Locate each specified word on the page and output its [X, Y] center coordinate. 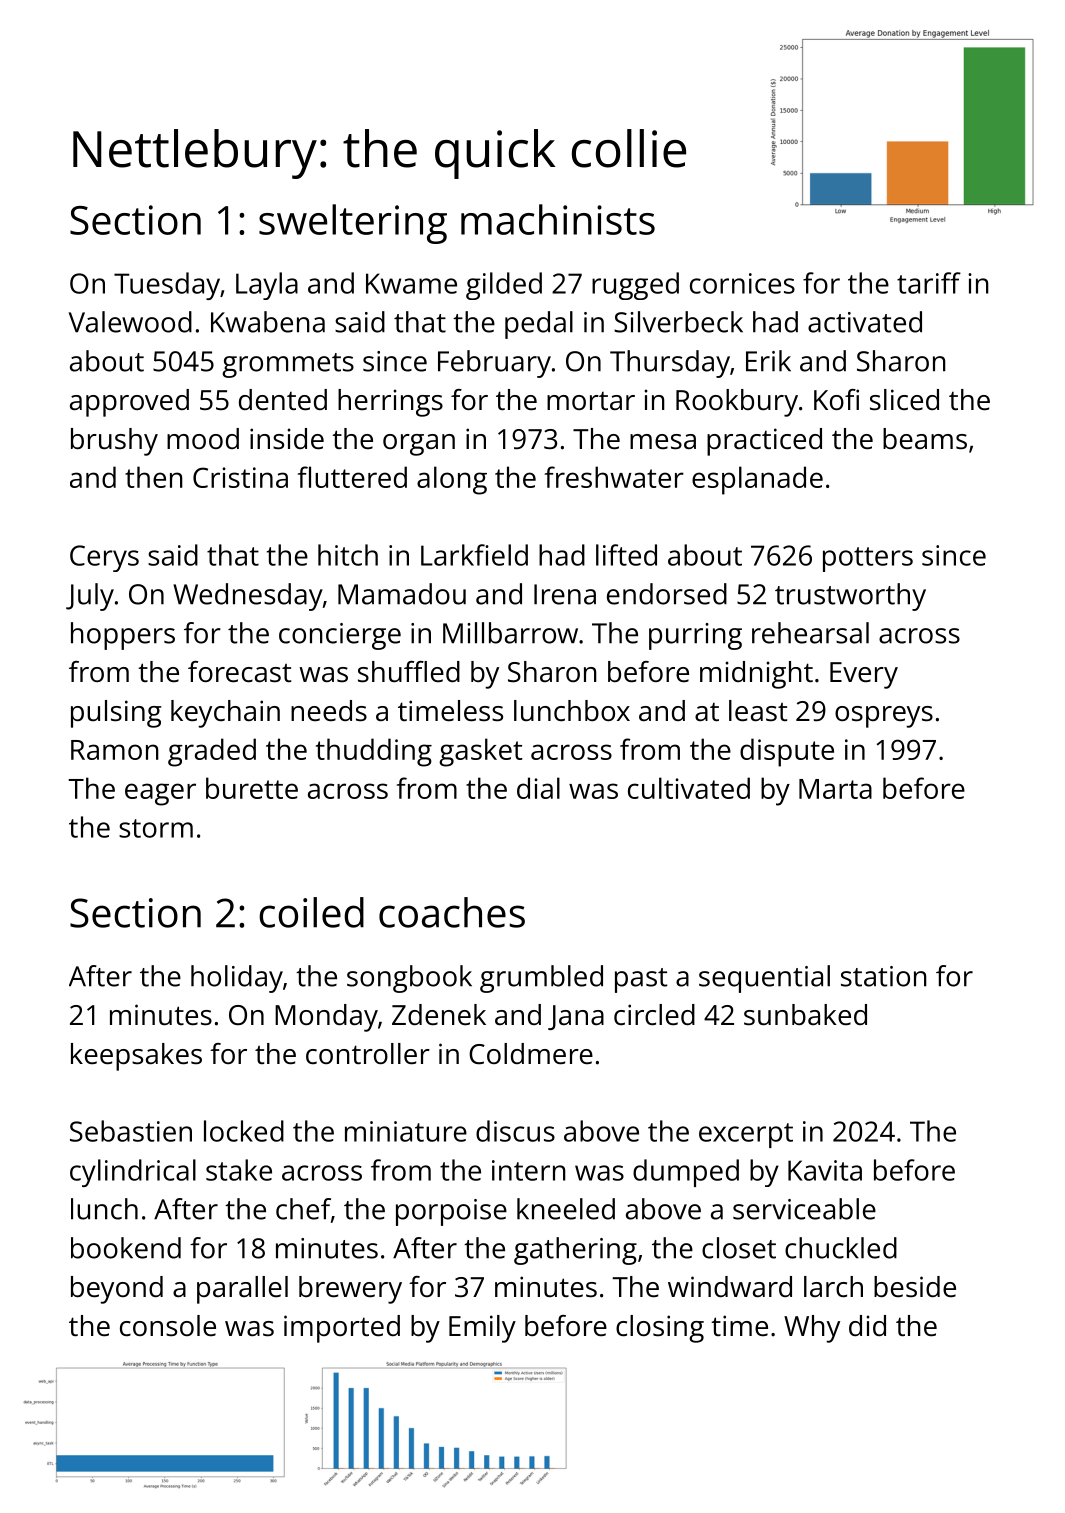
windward [730, 1286]
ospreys [884, 717]
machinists [558, 219]
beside [915, 1286]
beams [925, 438]
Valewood [130, 322]
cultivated [689, 788]
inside [287, 439]
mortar [591, 401]
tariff [929, 283]
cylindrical [133, 1173]
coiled [311, 912]
